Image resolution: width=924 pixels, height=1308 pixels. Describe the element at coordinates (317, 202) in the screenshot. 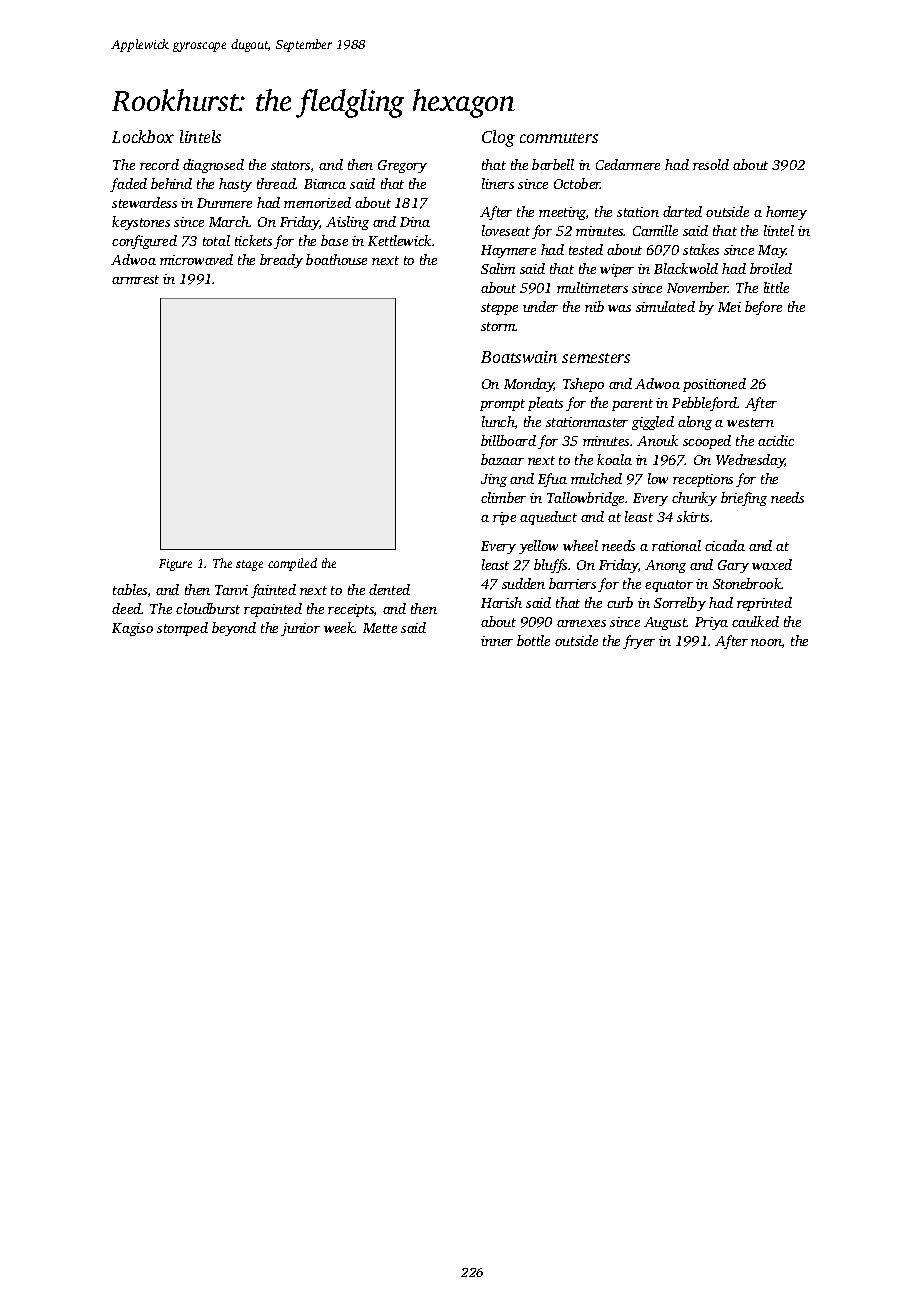

I see `memorized` at that location.
